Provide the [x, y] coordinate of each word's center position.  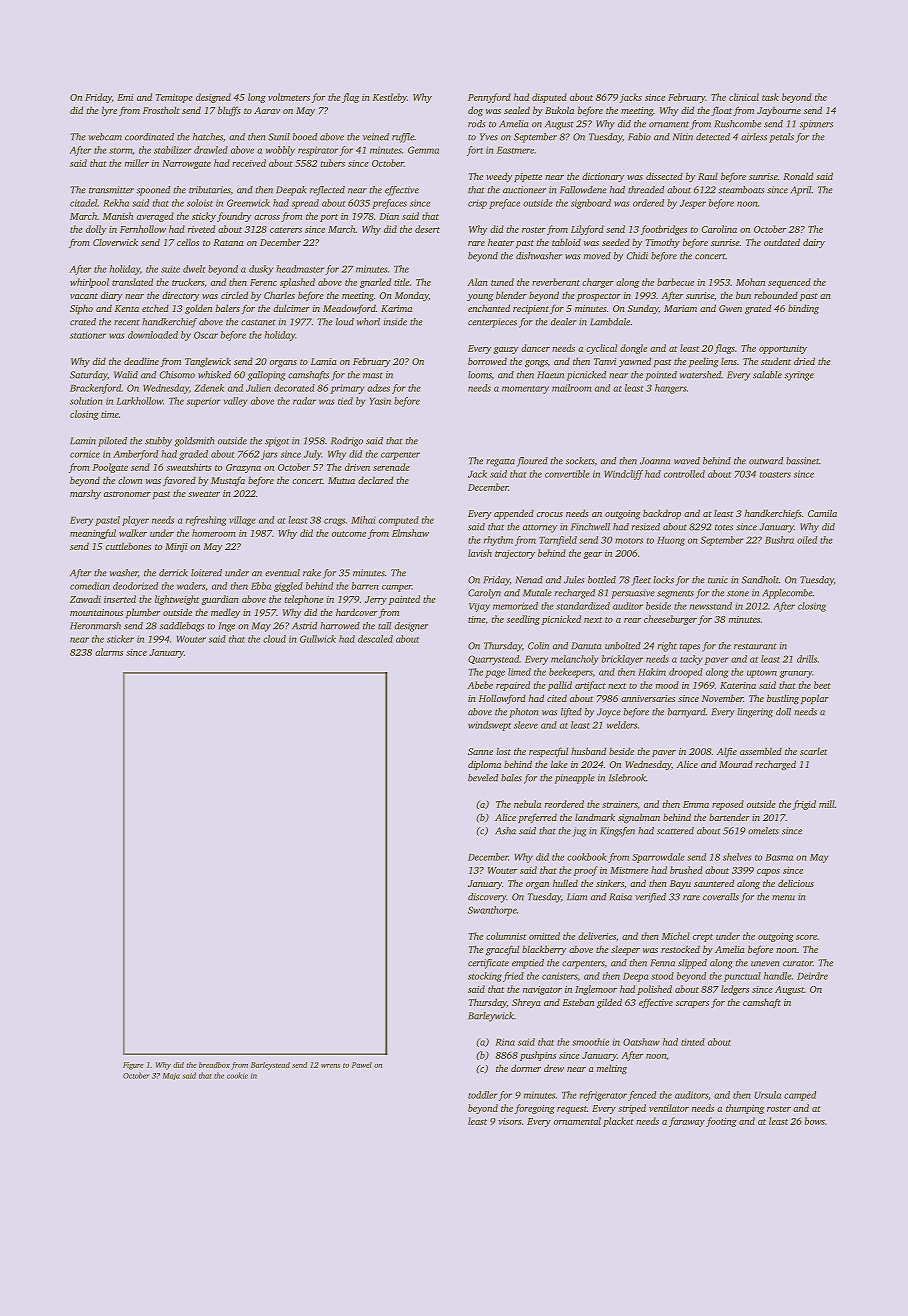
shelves [737, 857]
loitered [206, 573]
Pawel [362, 1065]
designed [213, 98]
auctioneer [524, 190]
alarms [109, 652]
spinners [816, 125]
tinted [693, 1042]
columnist [506, 936]
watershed [700, 375]
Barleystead [270, 1066]
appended [514, 514]
